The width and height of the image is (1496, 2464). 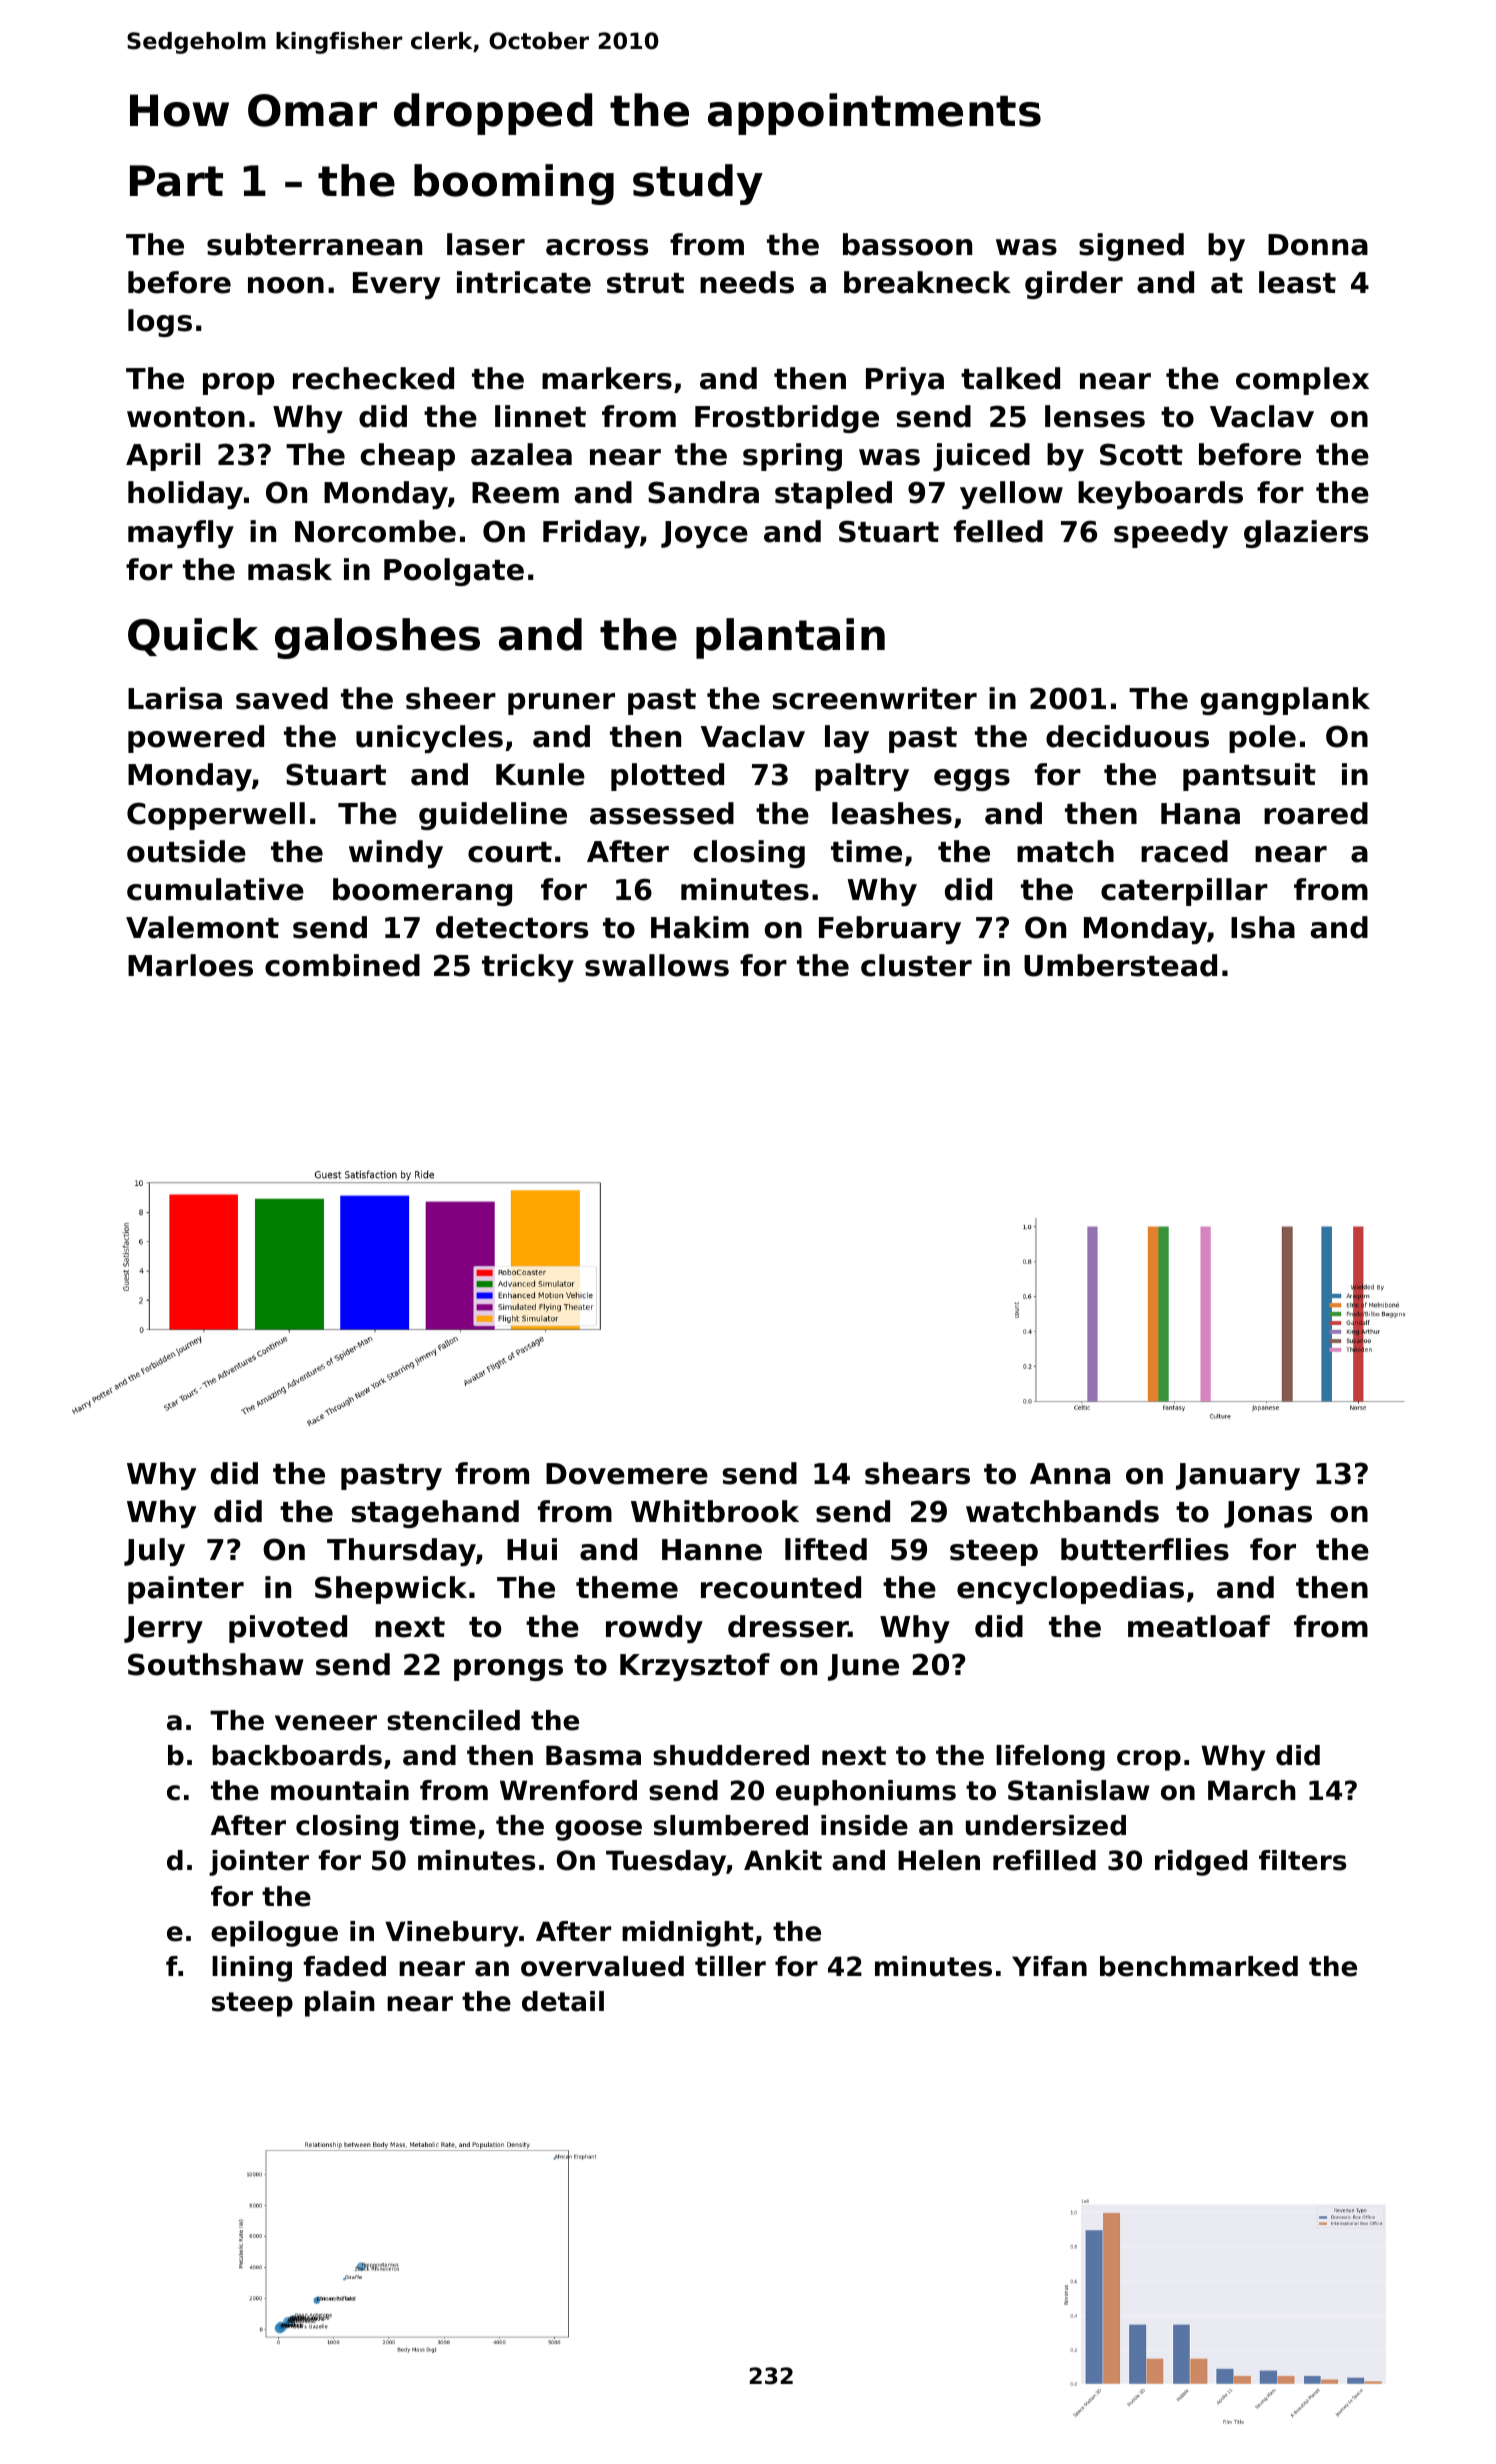 What do you see at coordinates (252, 1969) in the image?
I see `lining` at bounding box center [252, 1969].
